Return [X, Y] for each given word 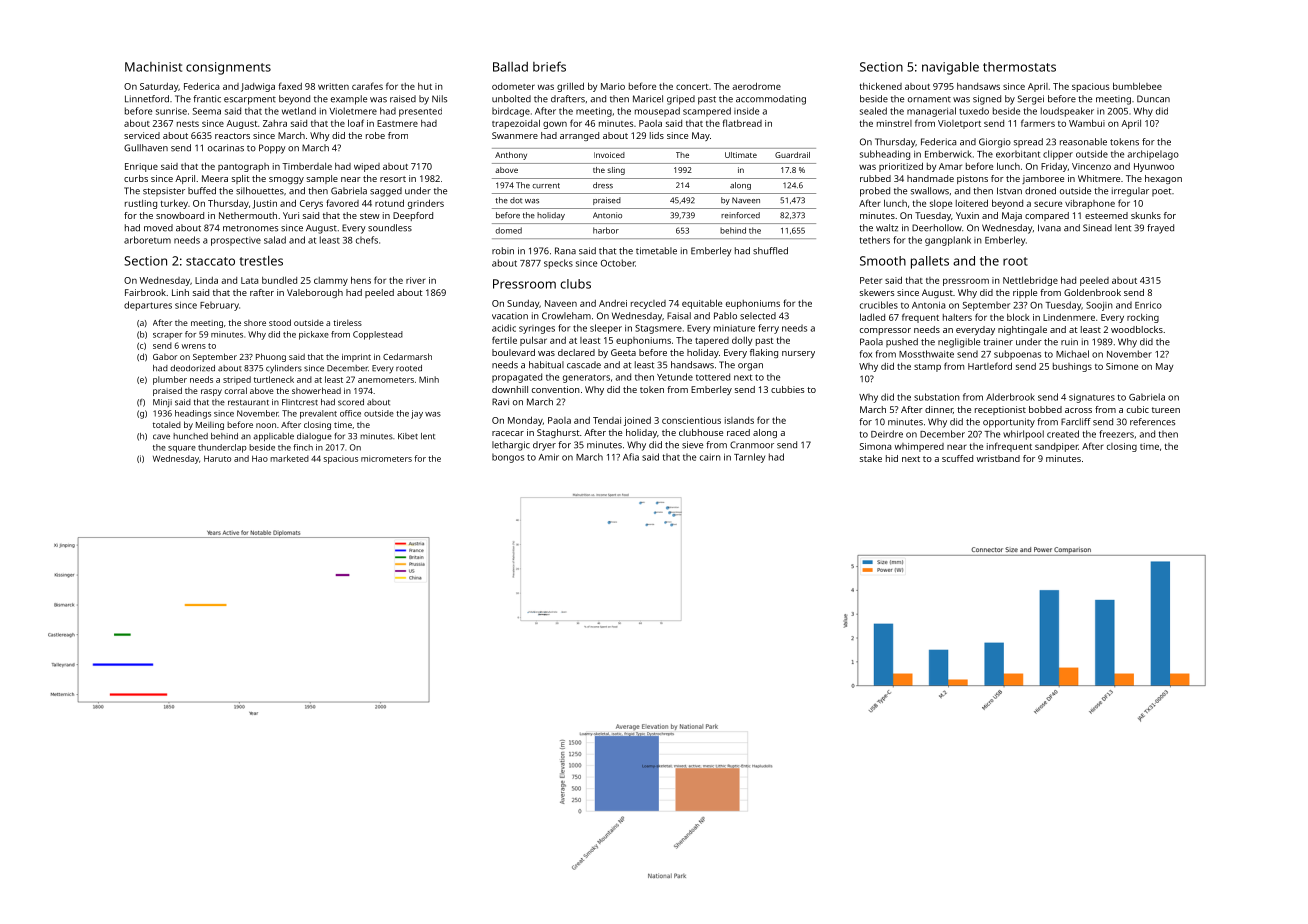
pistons [972, 179]
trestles [261, 261]
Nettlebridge [1030, 281]
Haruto [217, 458]
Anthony [511, 156]
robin [503, 251]
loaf [356, 123]
